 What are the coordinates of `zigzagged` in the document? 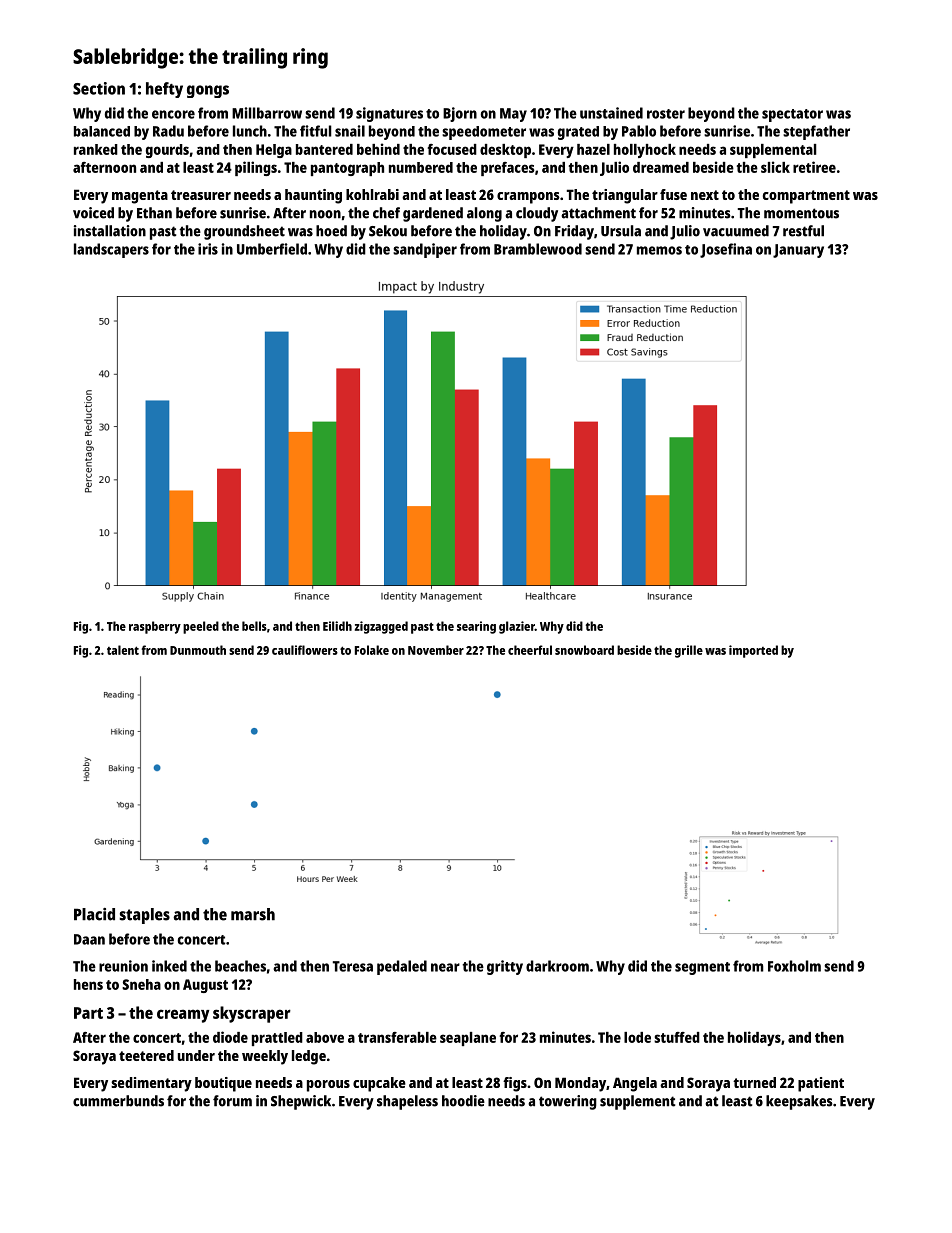 It's located at (381, 627).
